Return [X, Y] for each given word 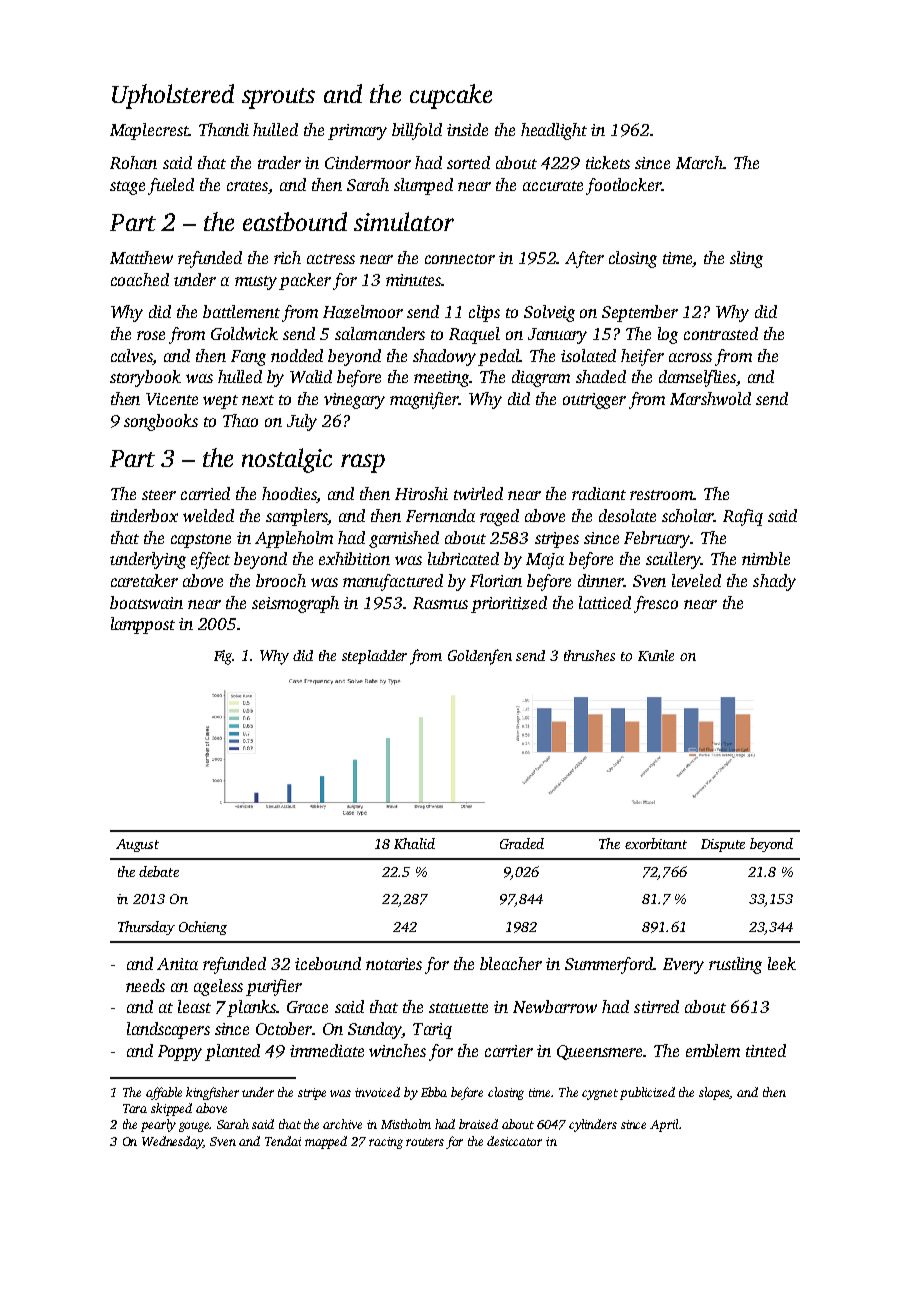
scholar [688, 515]
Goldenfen [480, 657]
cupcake [451, 96]
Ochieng [203, 928]
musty [256, 283]
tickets [608, 162]
